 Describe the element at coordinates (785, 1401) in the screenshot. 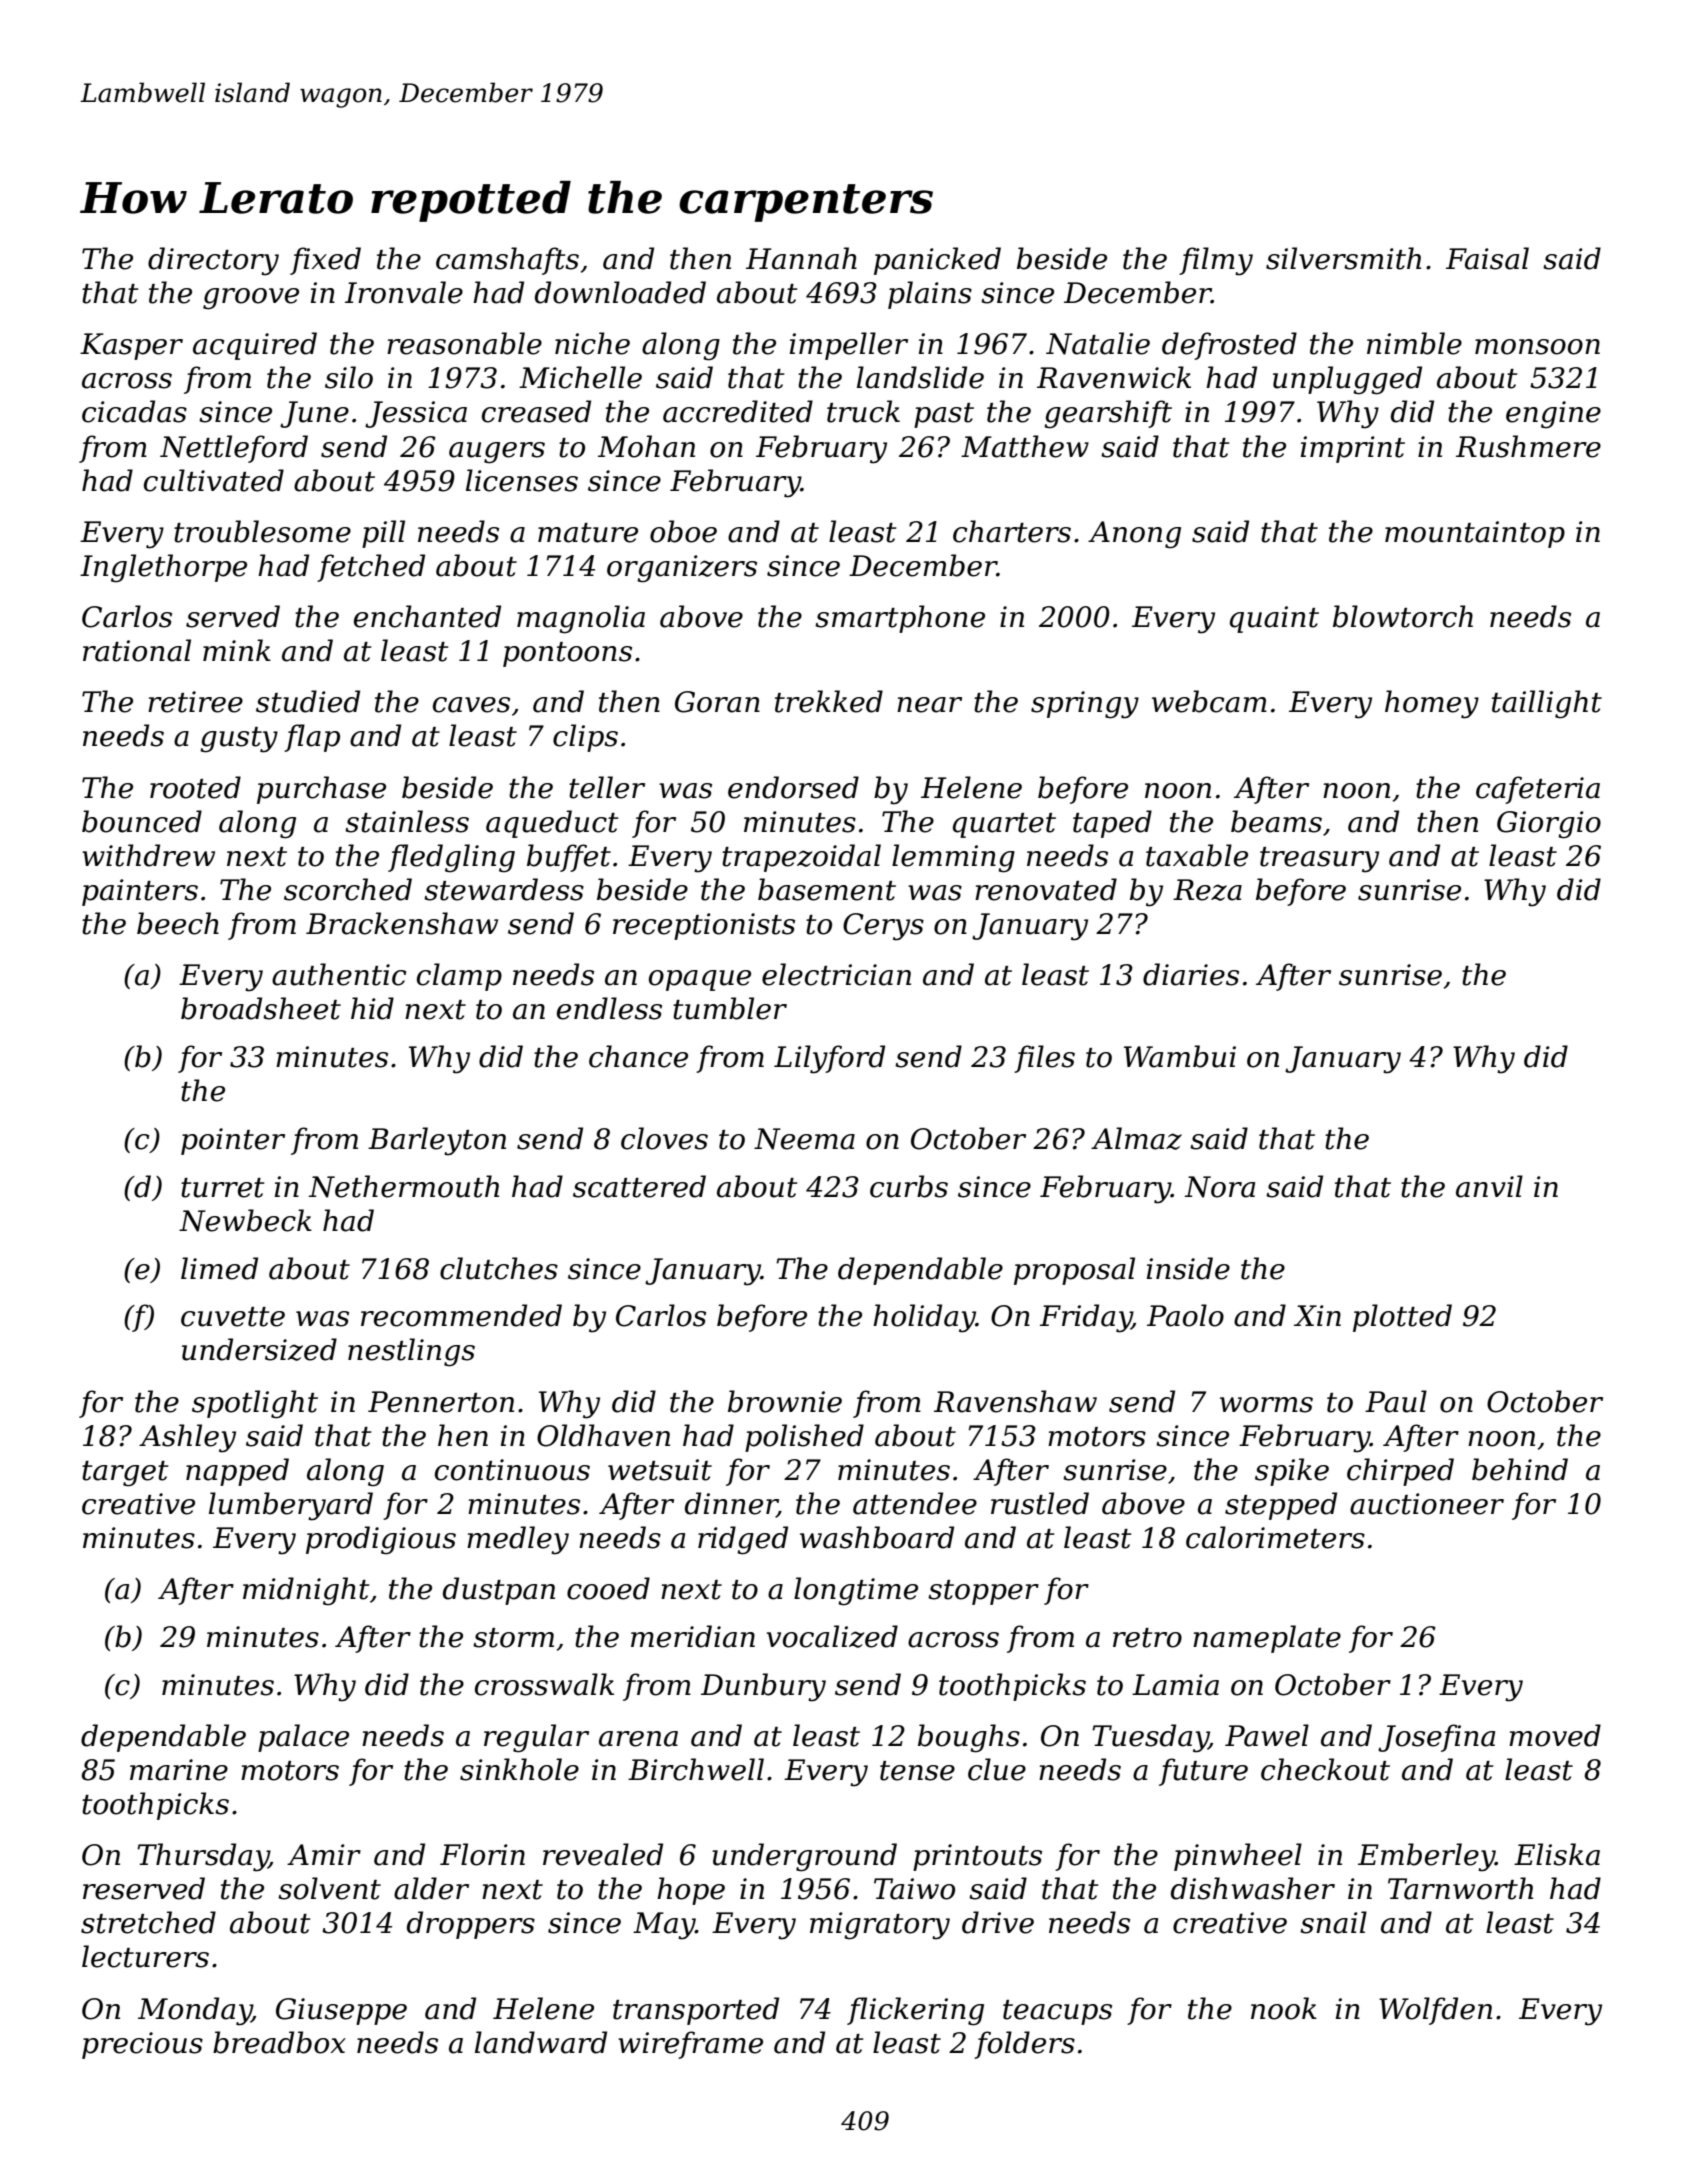

I see `brownie` at that location.
